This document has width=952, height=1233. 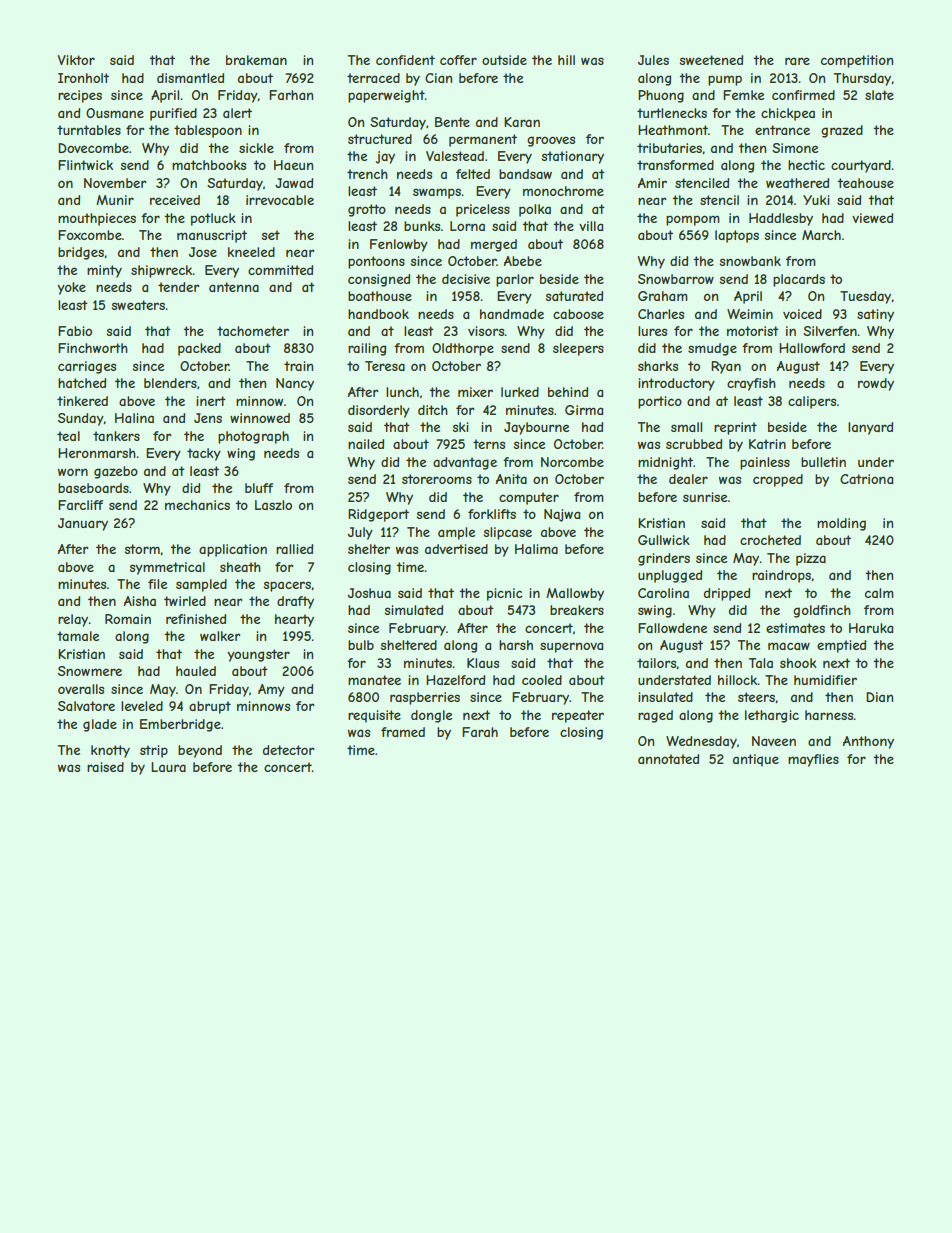 What do you see at coordinates (168, 767) in the document?
I see `Laura` at bounding box center [168, 767].
